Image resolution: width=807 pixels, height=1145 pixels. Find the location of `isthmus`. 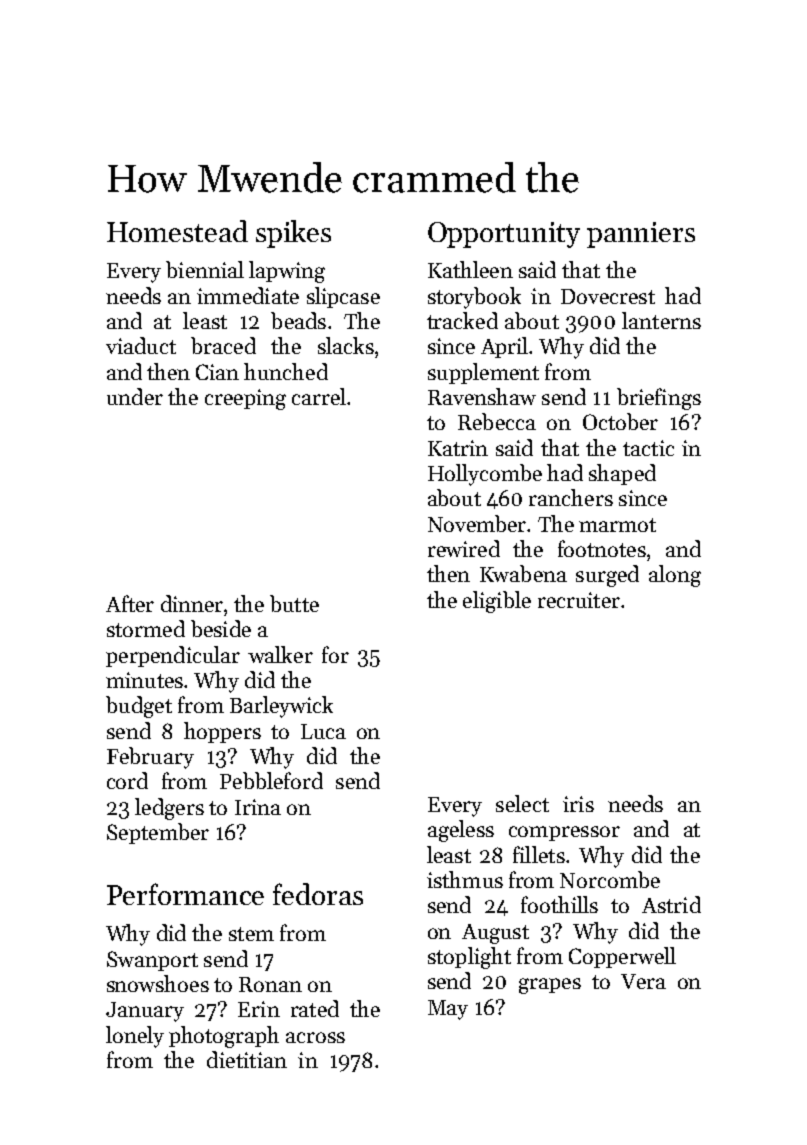

isthmus is located at coordinates (465, 879).
